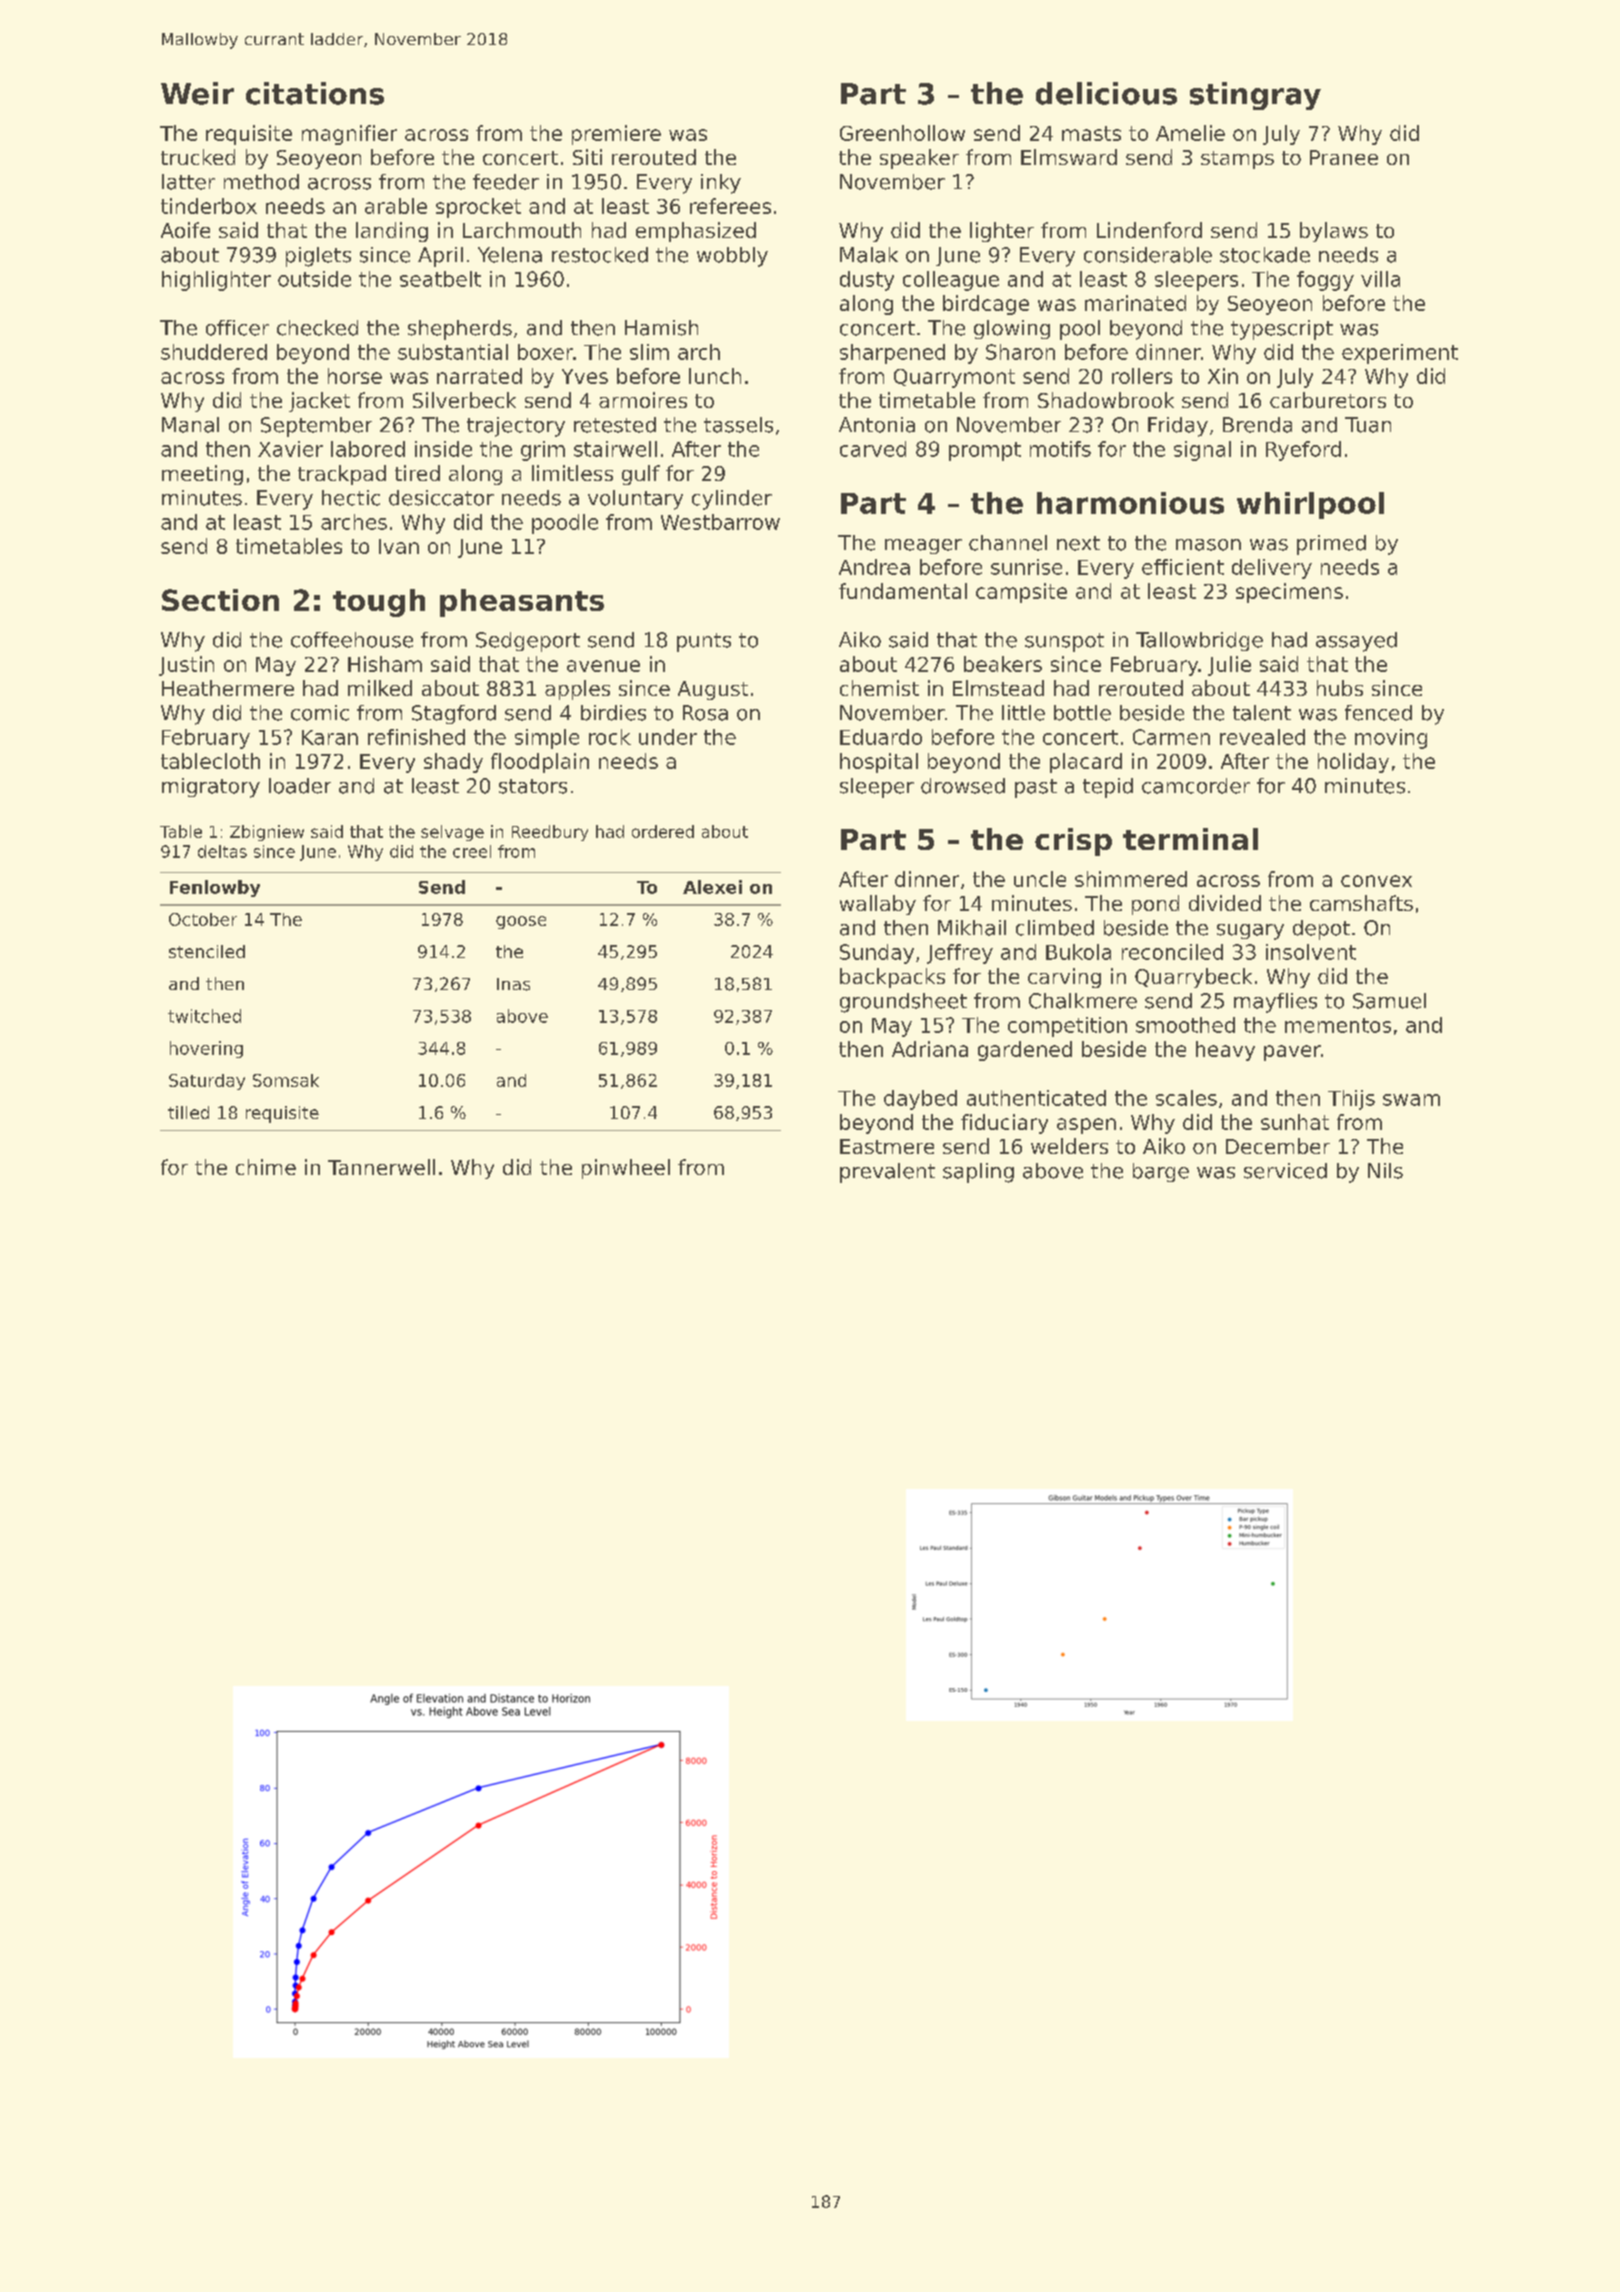  What do you see at coordinates (626, 1169) in the screenshot?
I see `pinwheel` at bounding box center [626, 1169].
